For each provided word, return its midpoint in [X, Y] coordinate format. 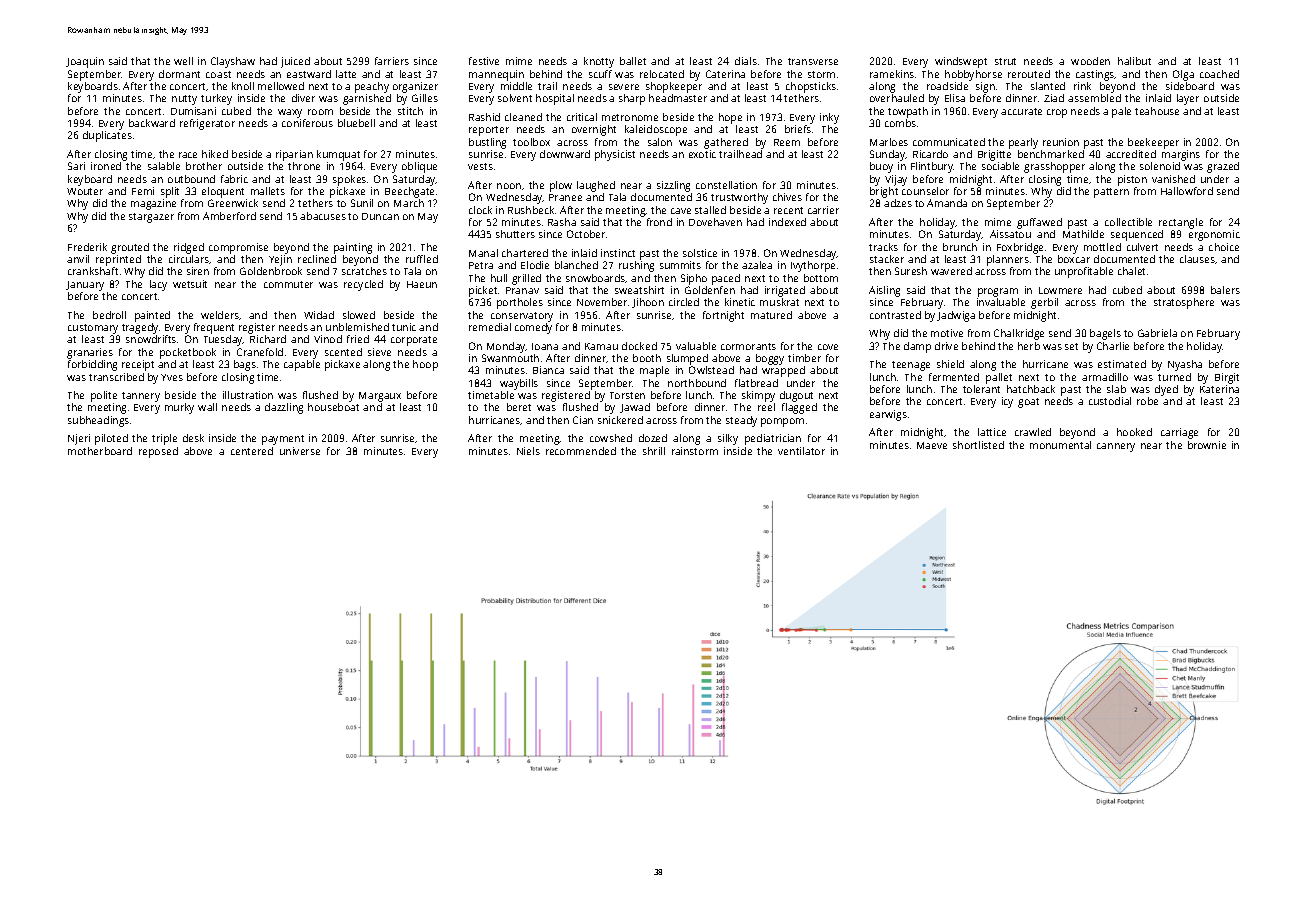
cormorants [748, 346]
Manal [483, 253]
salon [660, 142]
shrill [654, 451]
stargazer [151, 218]
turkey [216, 99]
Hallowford [1187, 191]
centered [252, 451]
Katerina [1219, 389]
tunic [404, 327]
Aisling [884, 291]
